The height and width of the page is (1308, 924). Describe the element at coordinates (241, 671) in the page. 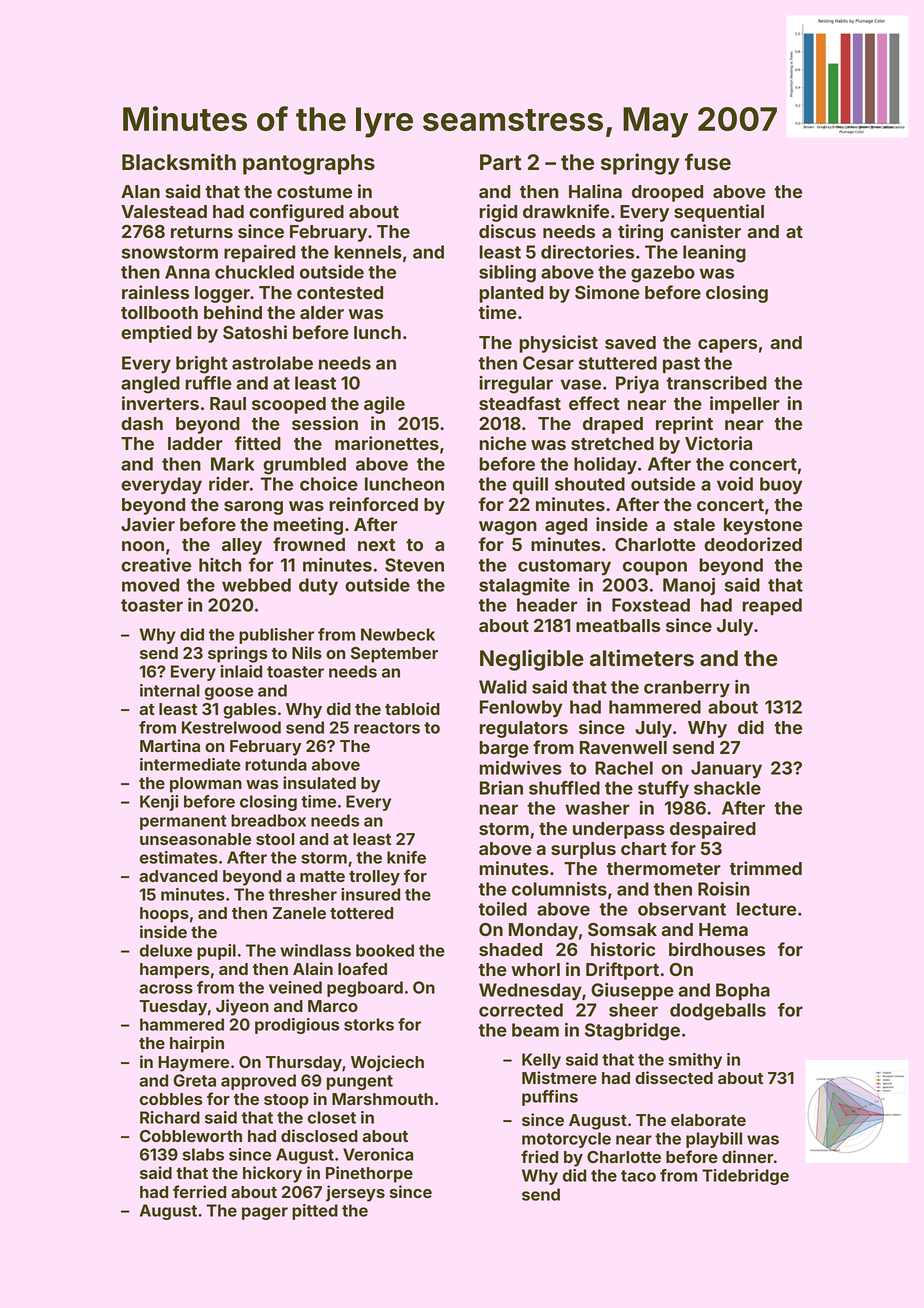

I see `inlaid` at that location.
